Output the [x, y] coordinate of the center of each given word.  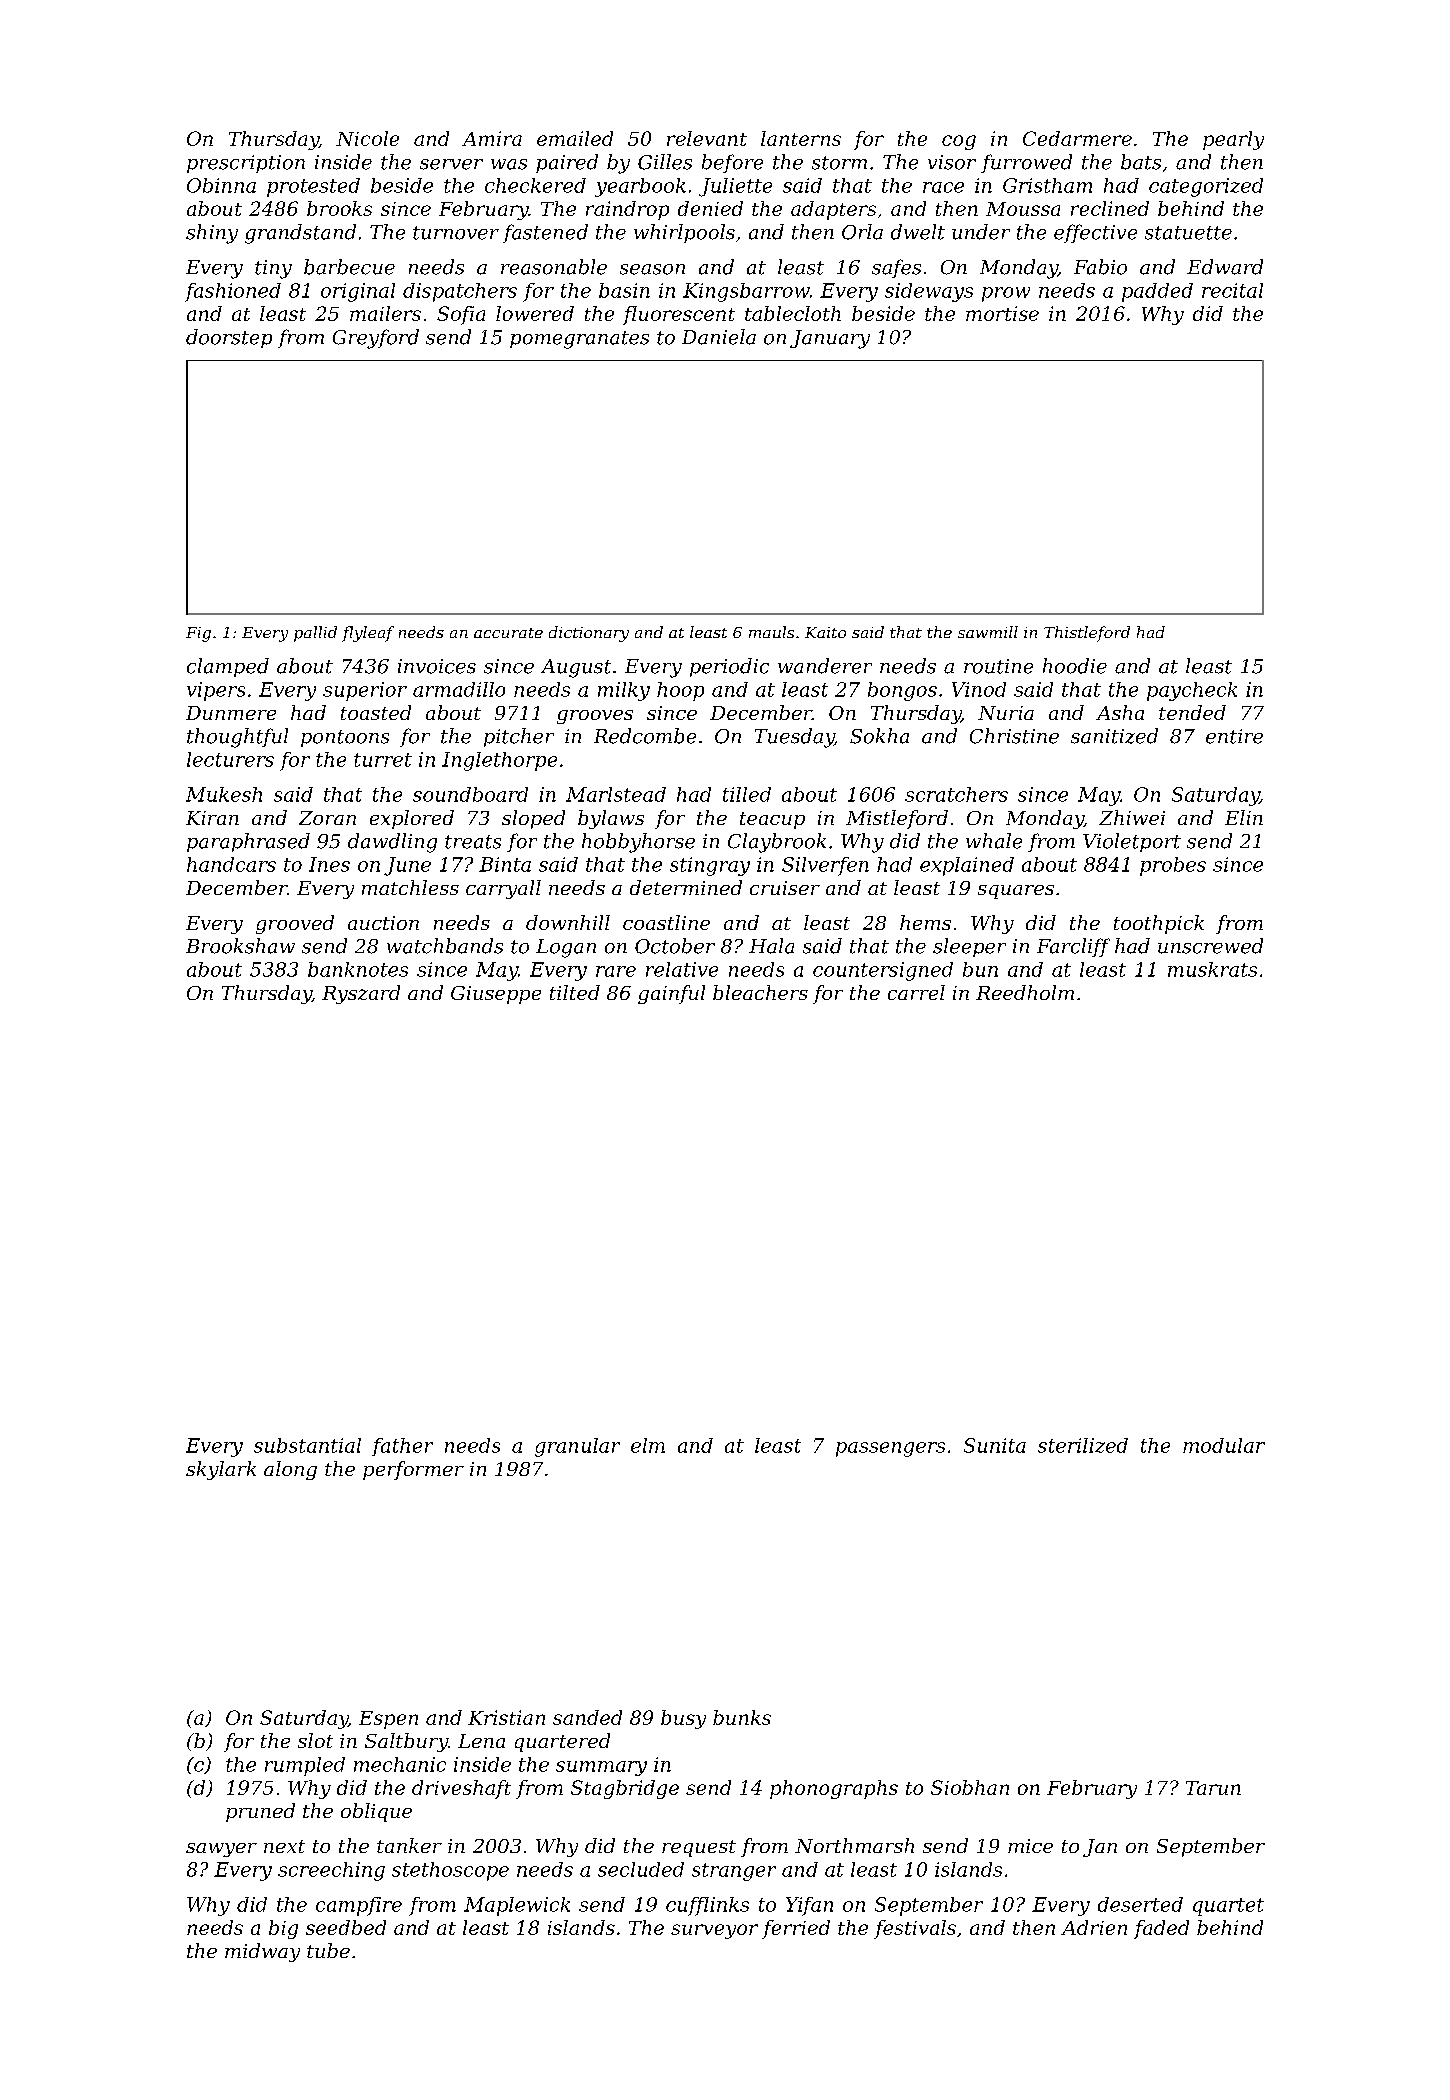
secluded [641, 1869]
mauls [771, 632]
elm [648, 1445]
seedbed [346, 1927]
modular [1224, 1445]
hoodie [1075, 666]
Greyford [376, 339]
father [402, 1447]
